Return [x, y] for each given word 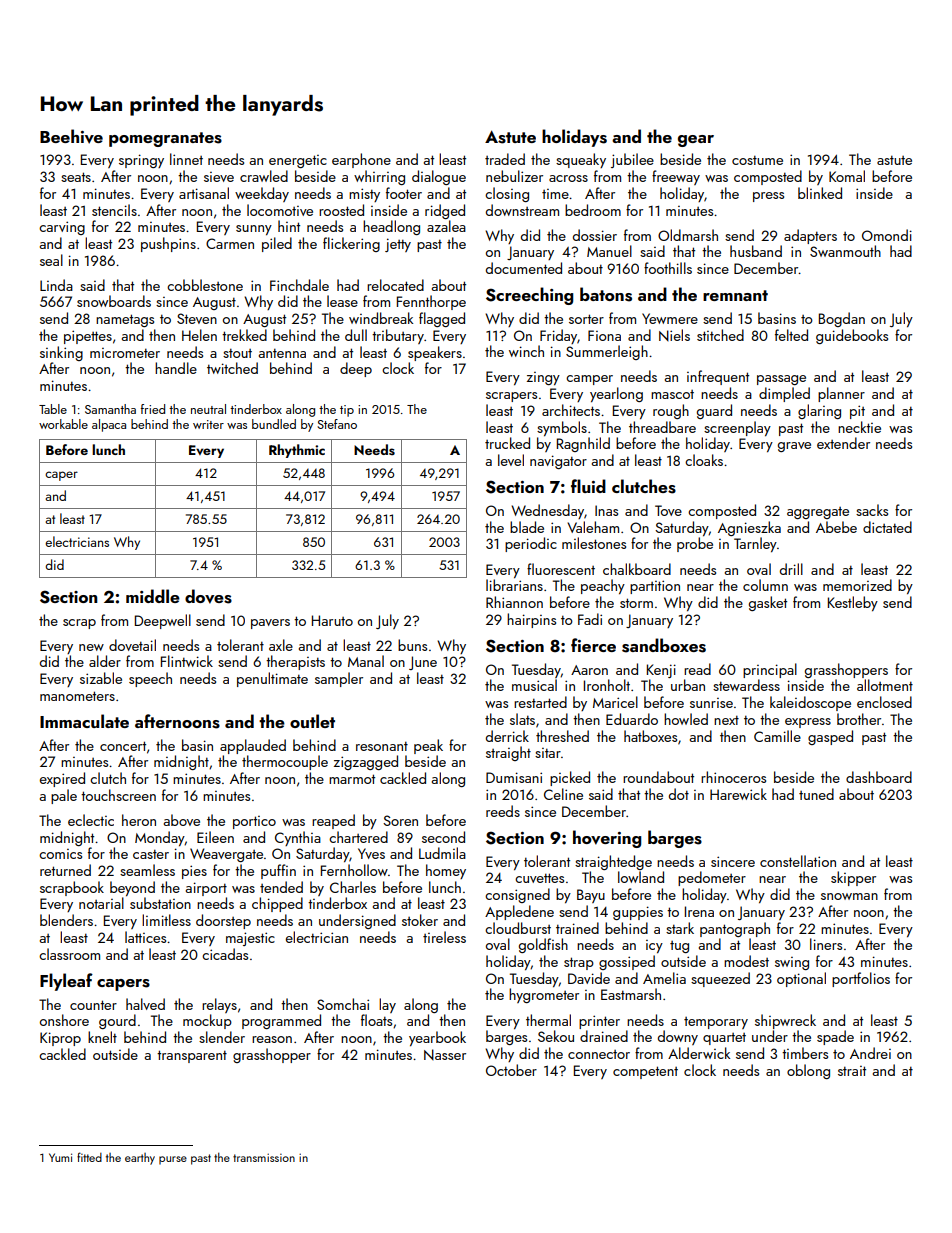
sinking [61, 353]
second [443, 837]
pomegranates [165, 139]
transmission [264, 1157]
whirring [379, 177]
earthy [140, 1159]
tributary [398, 336]
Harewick [738, 794]
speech [150, 679]
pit [857, 412]
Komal [847, 176]
